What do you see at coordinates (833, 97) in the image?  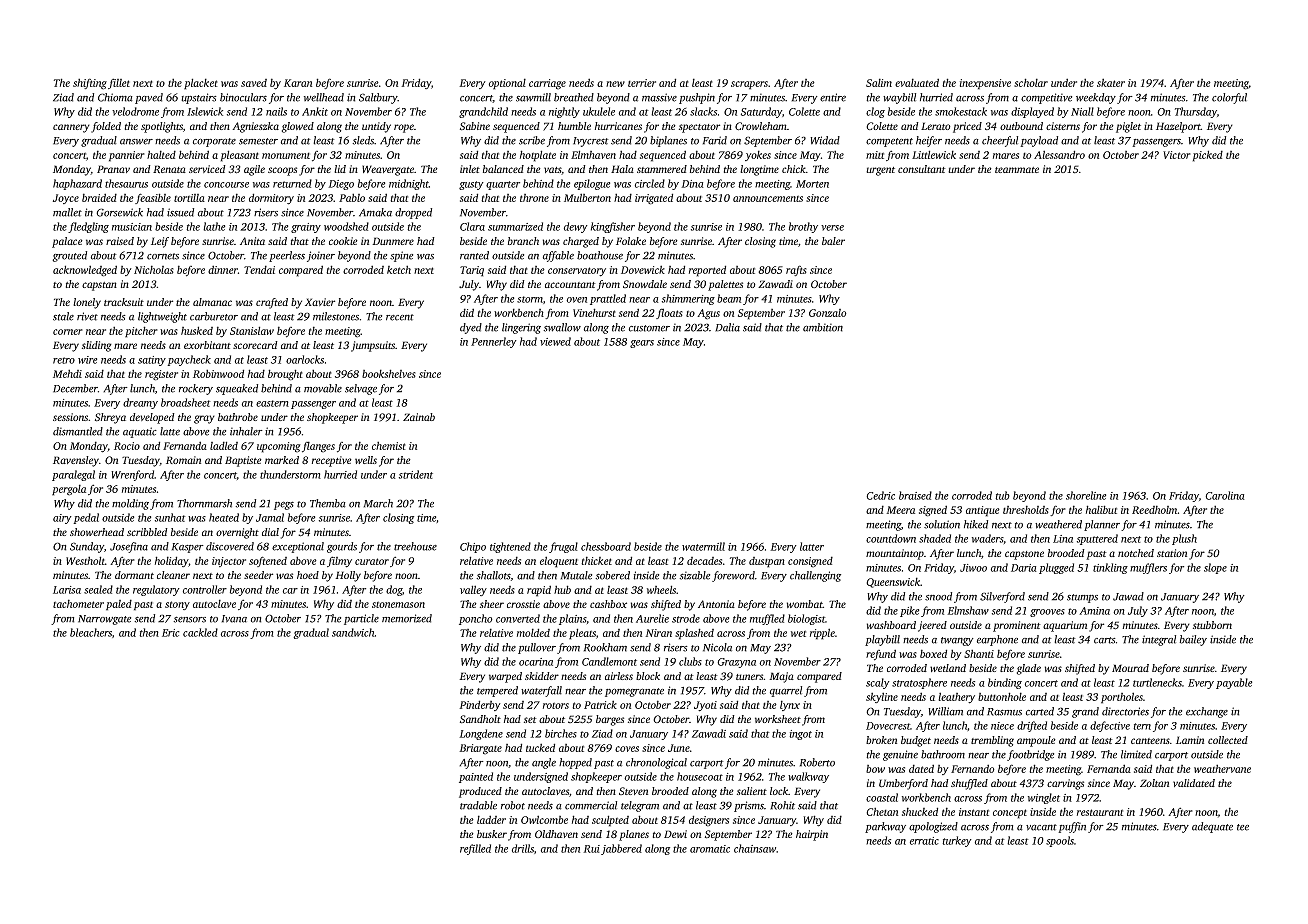 I see `entire` at bounding box center [833, 97].
